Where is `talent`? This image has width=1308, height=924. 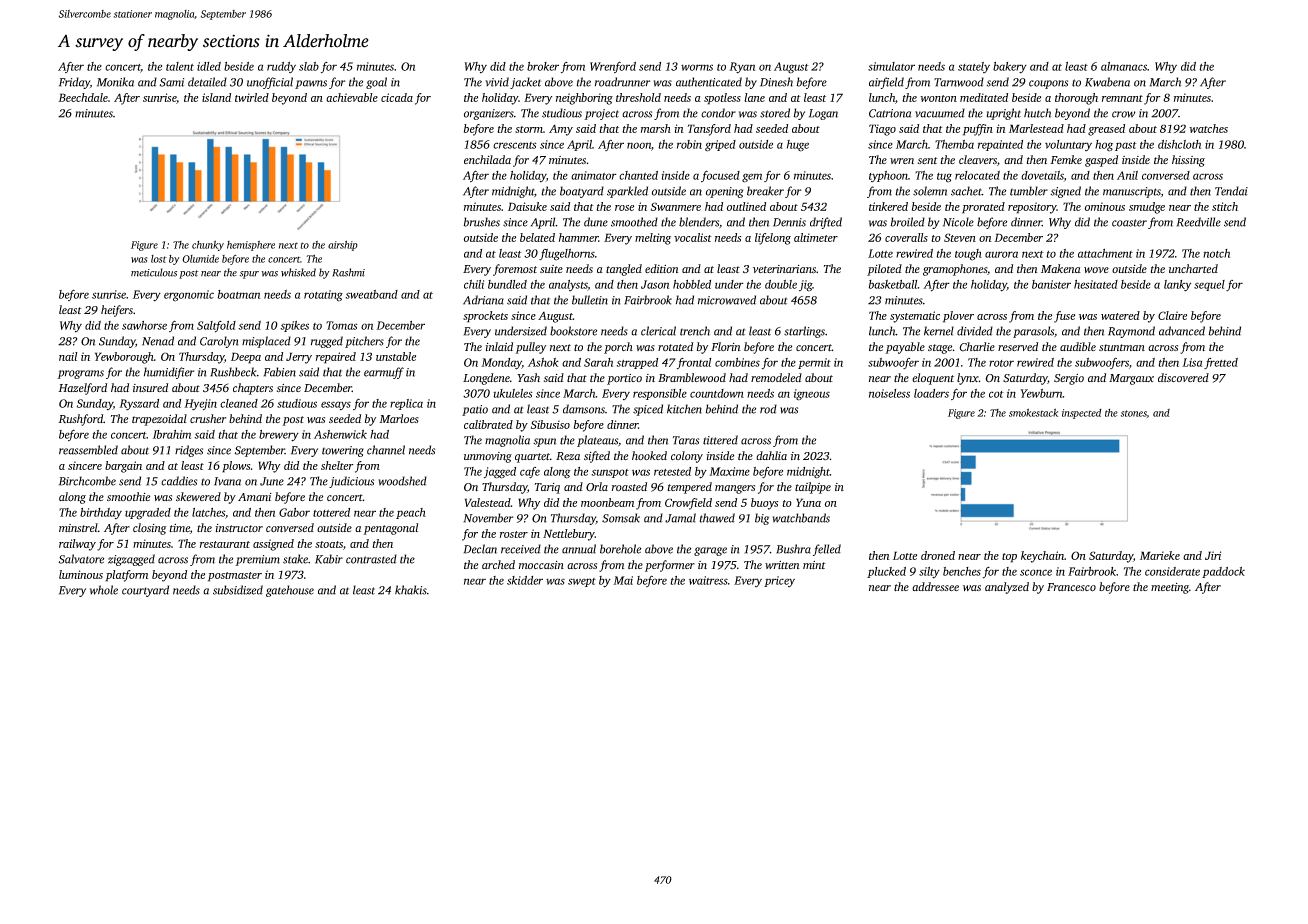
talent is located at coordinates (180, 66).
